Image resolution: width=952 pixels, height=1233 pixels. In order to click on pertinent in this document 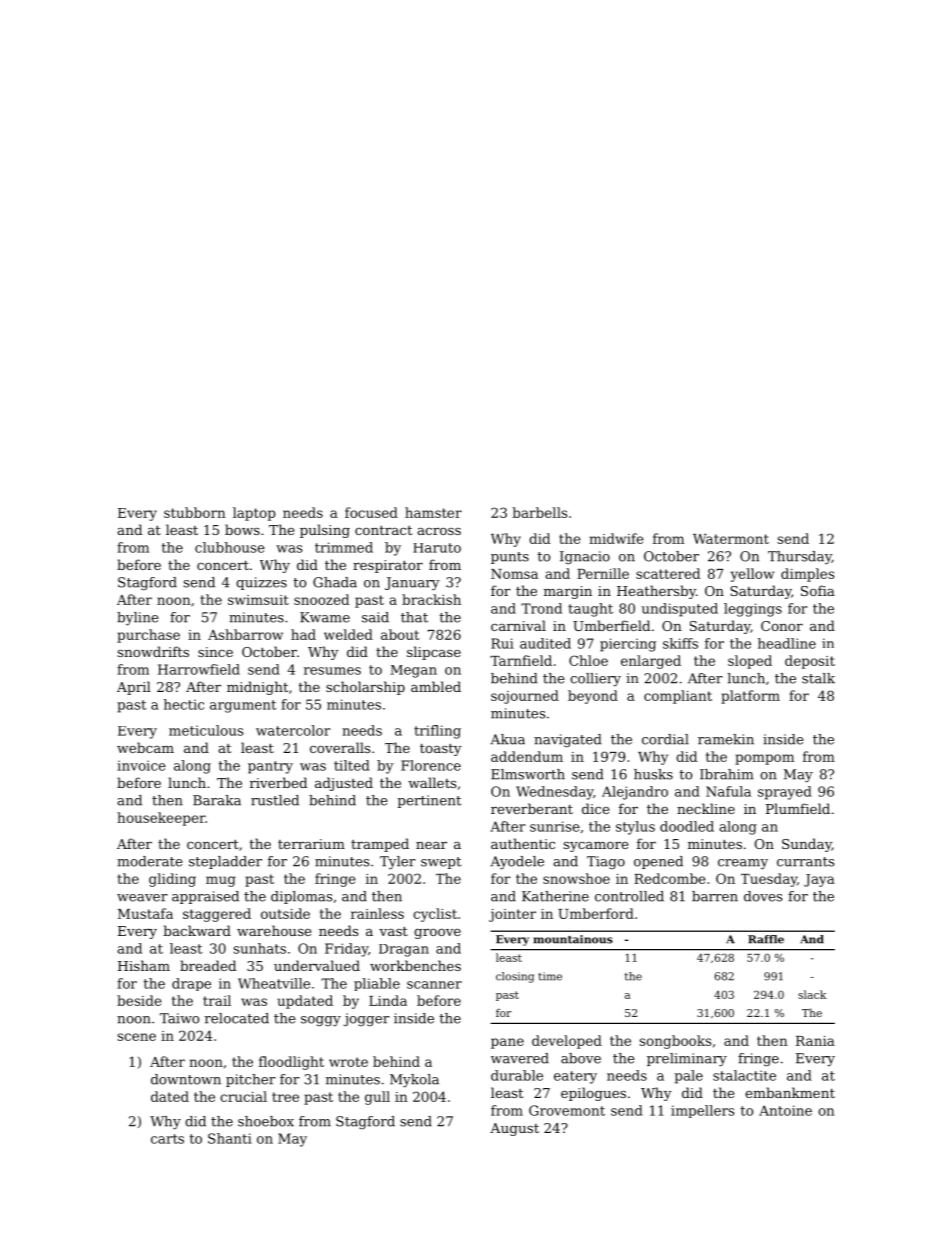, I will do `click(429, 801)`.
